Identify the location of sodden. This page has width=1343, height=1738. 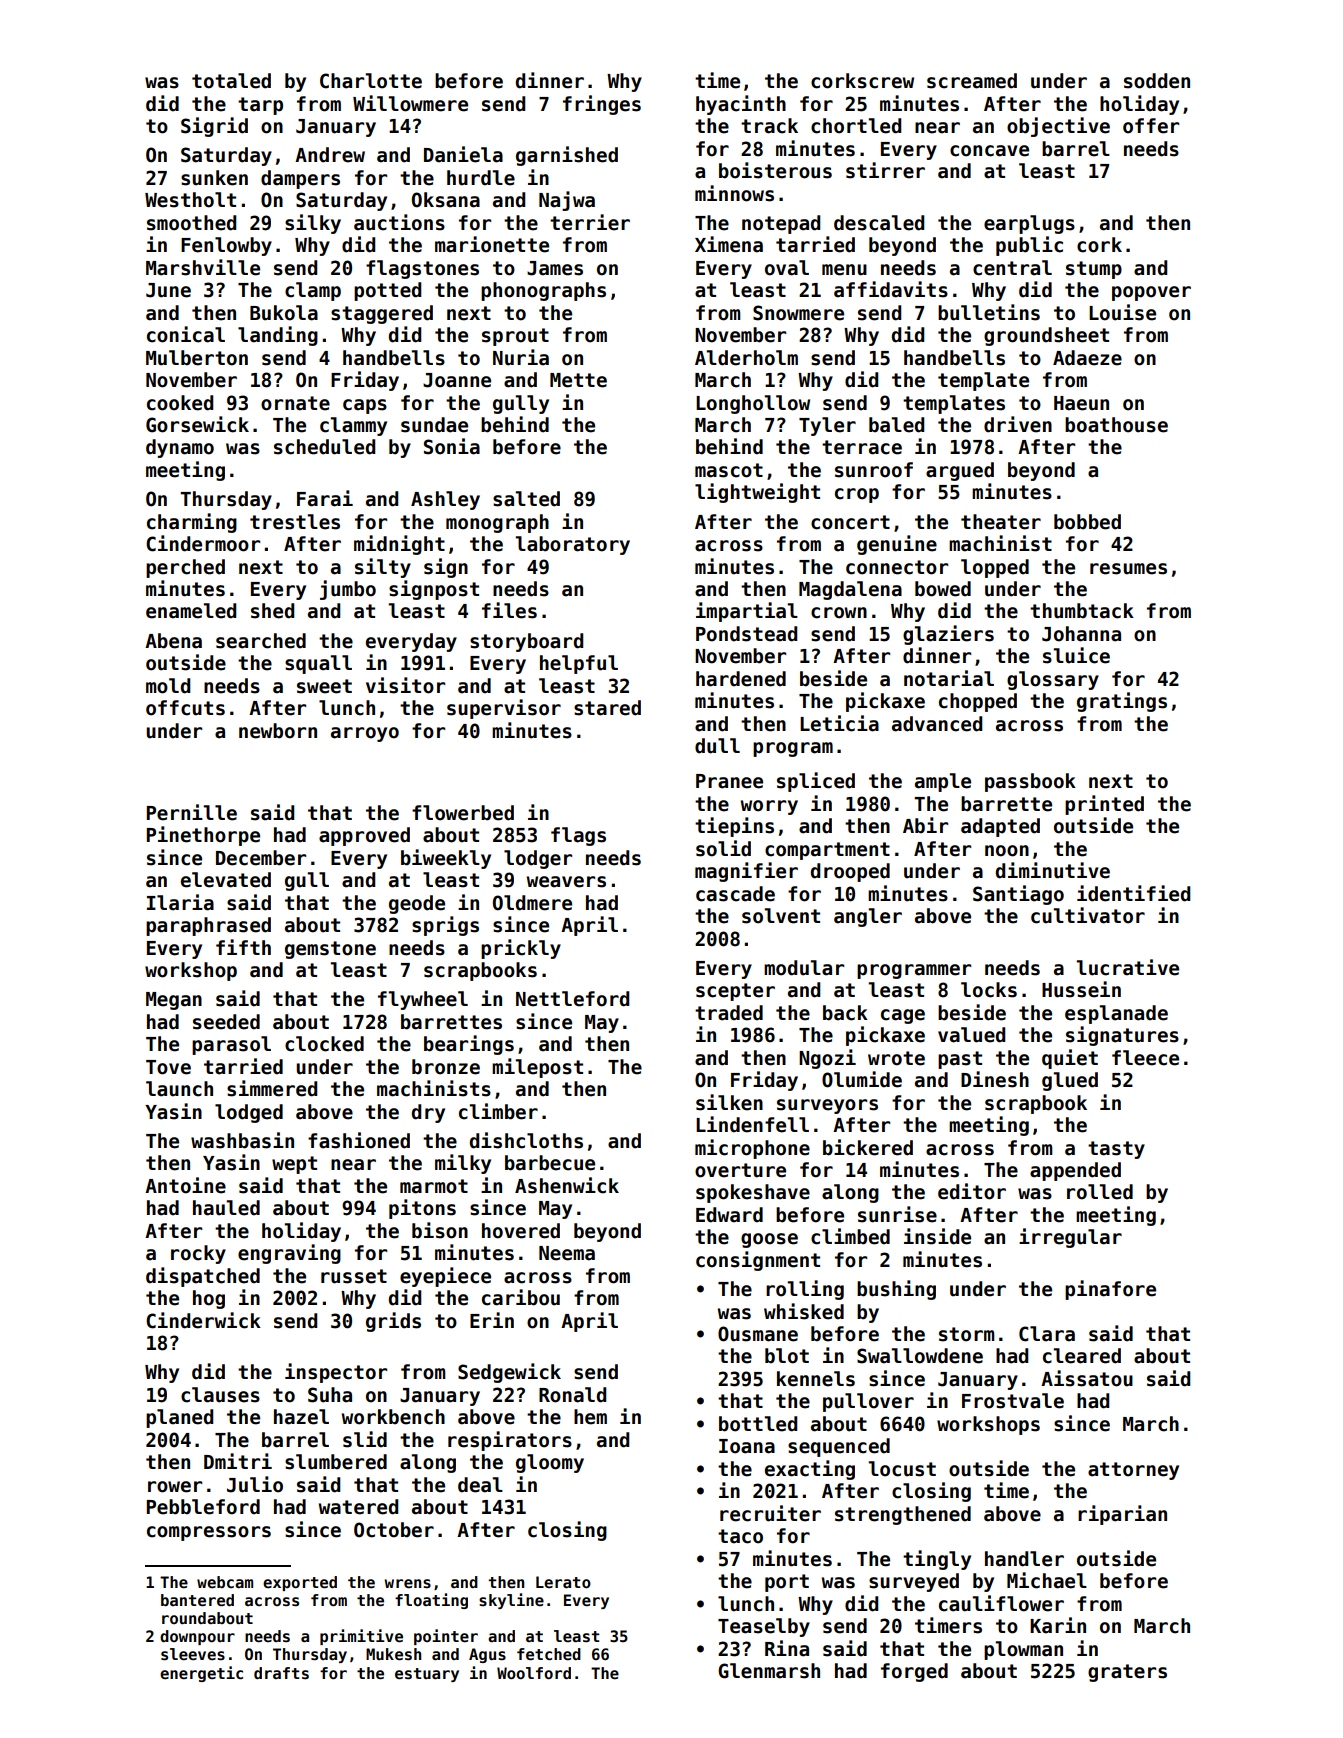
(1157, 81).
